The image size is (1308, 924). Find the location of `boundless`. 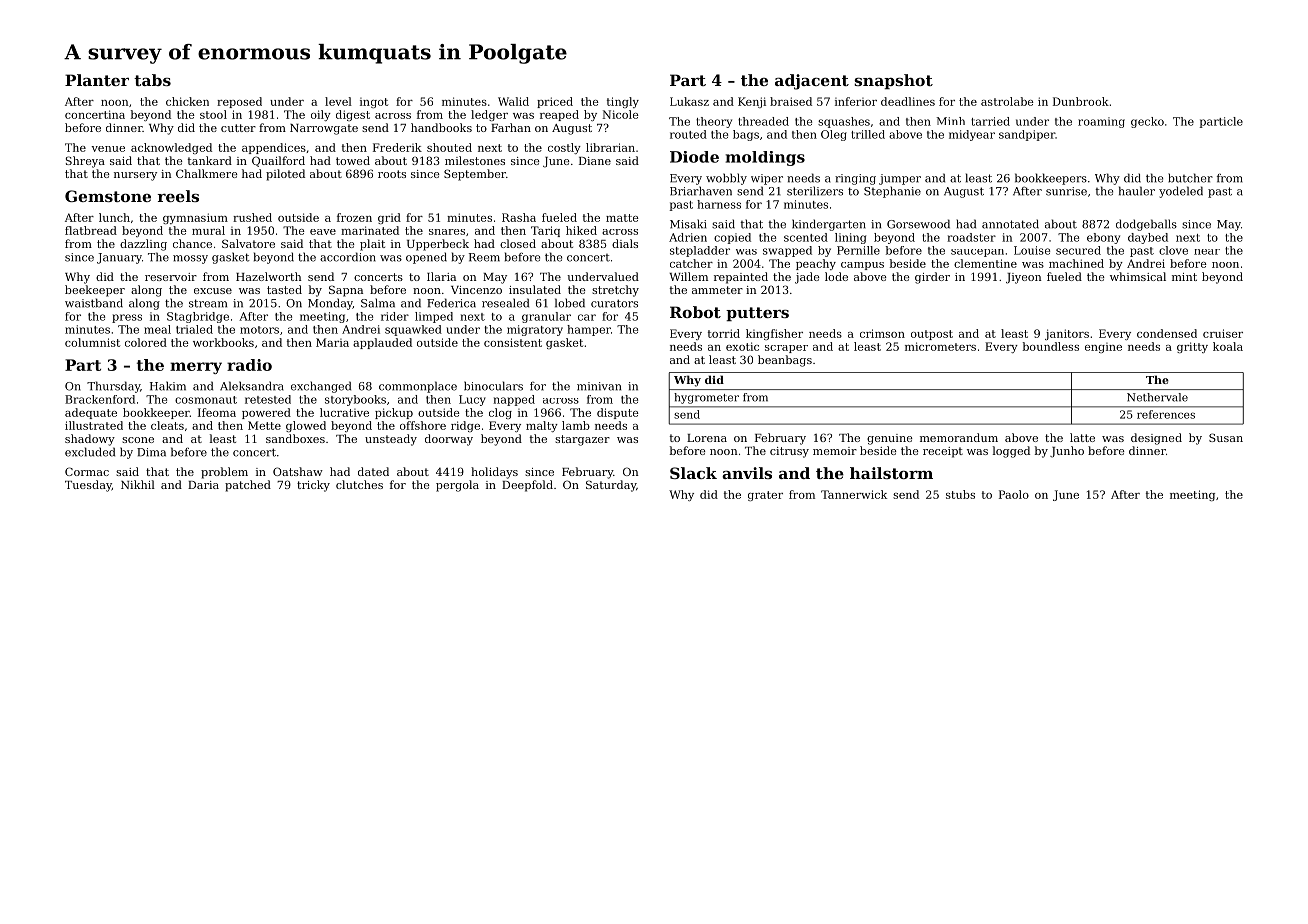

boundless is located at coordinates (1051, 346).
